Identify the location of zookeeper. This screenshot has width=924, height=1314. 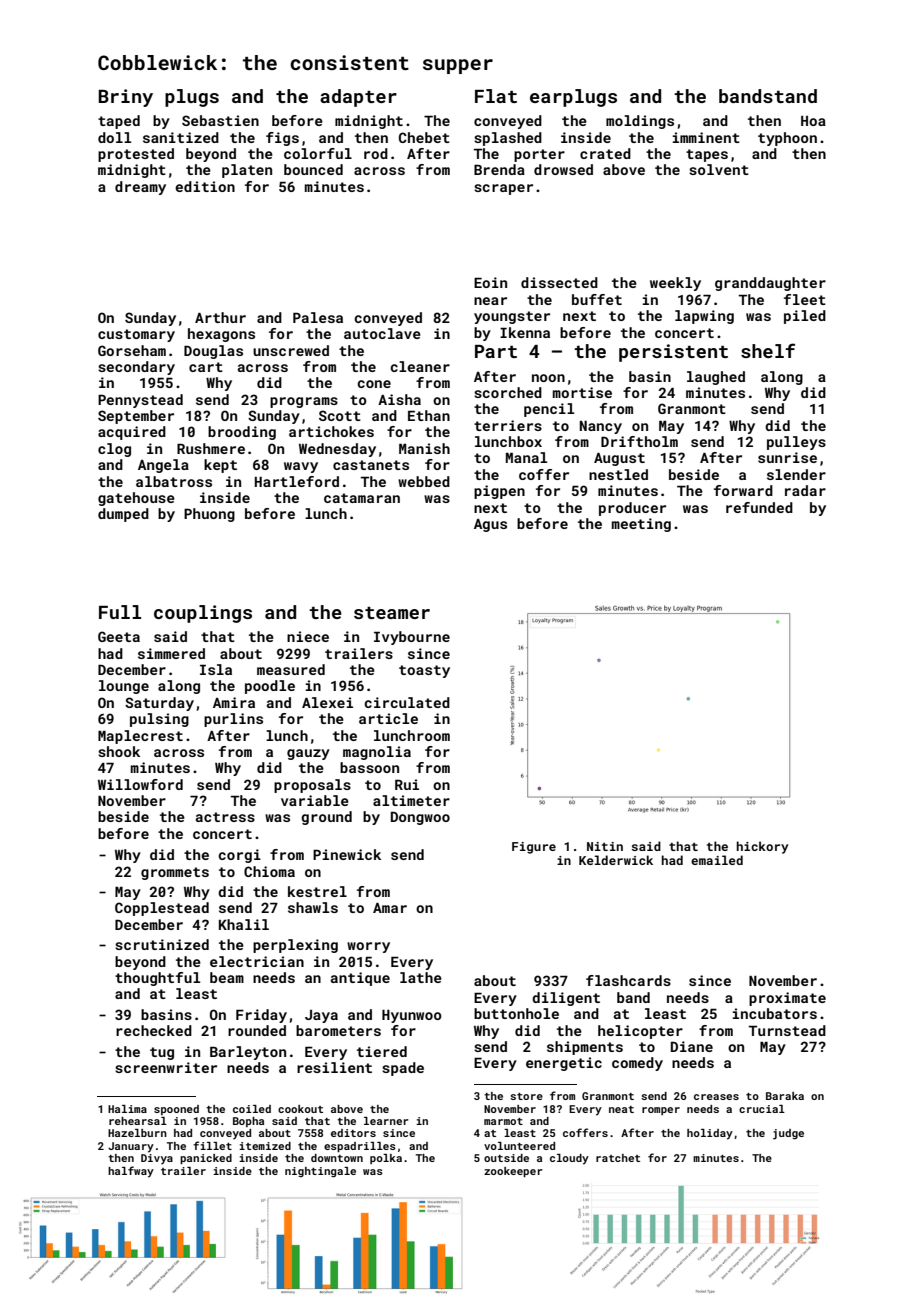
(513, 1172).
